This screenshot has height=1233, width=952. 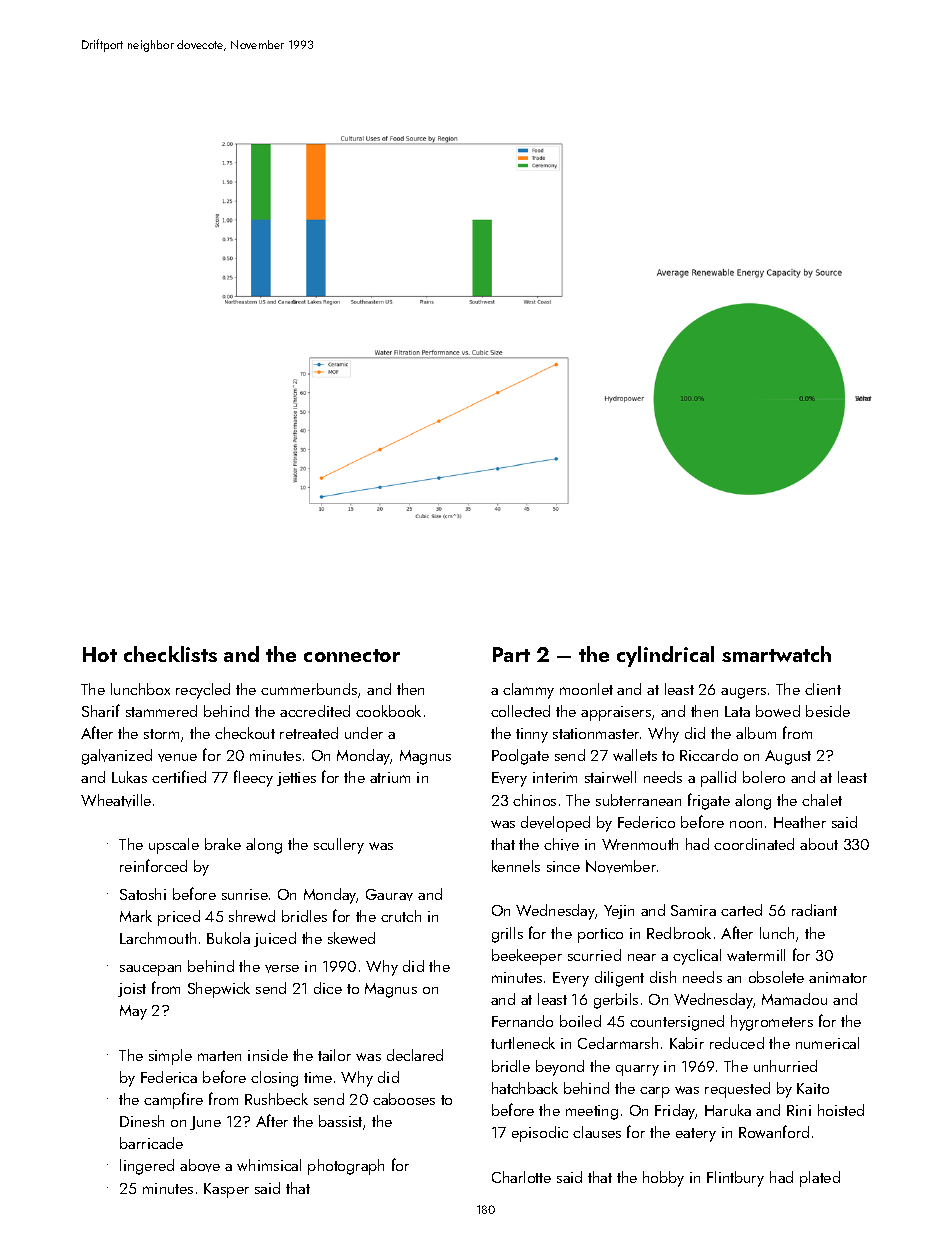 What do you see at coordinates (309, 689) in the screenshot?
I see `cummerbunds` at bounding box center [309, 689].
